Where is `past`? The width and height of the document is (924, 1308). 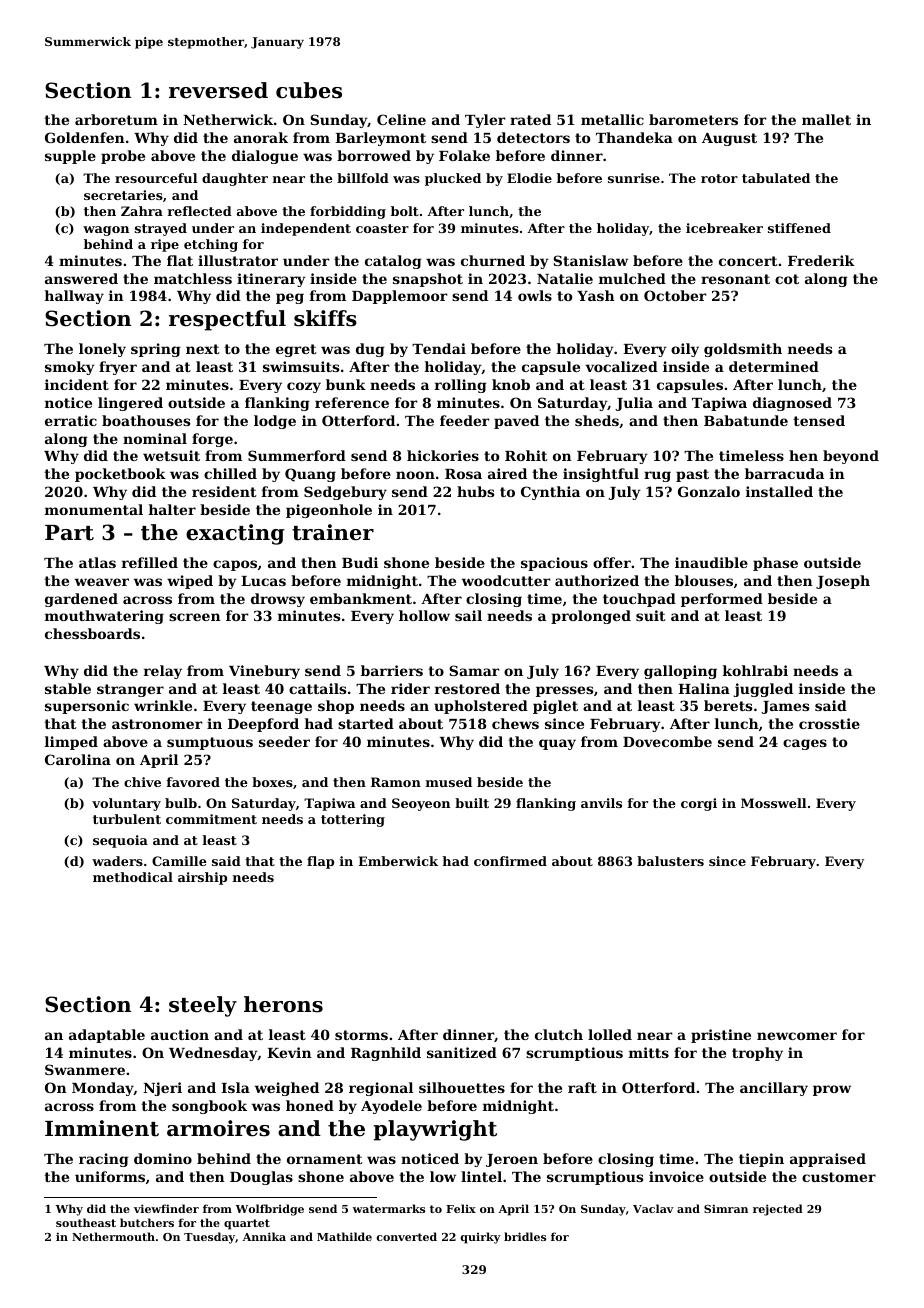 past is located at coordinates (692, 475).
